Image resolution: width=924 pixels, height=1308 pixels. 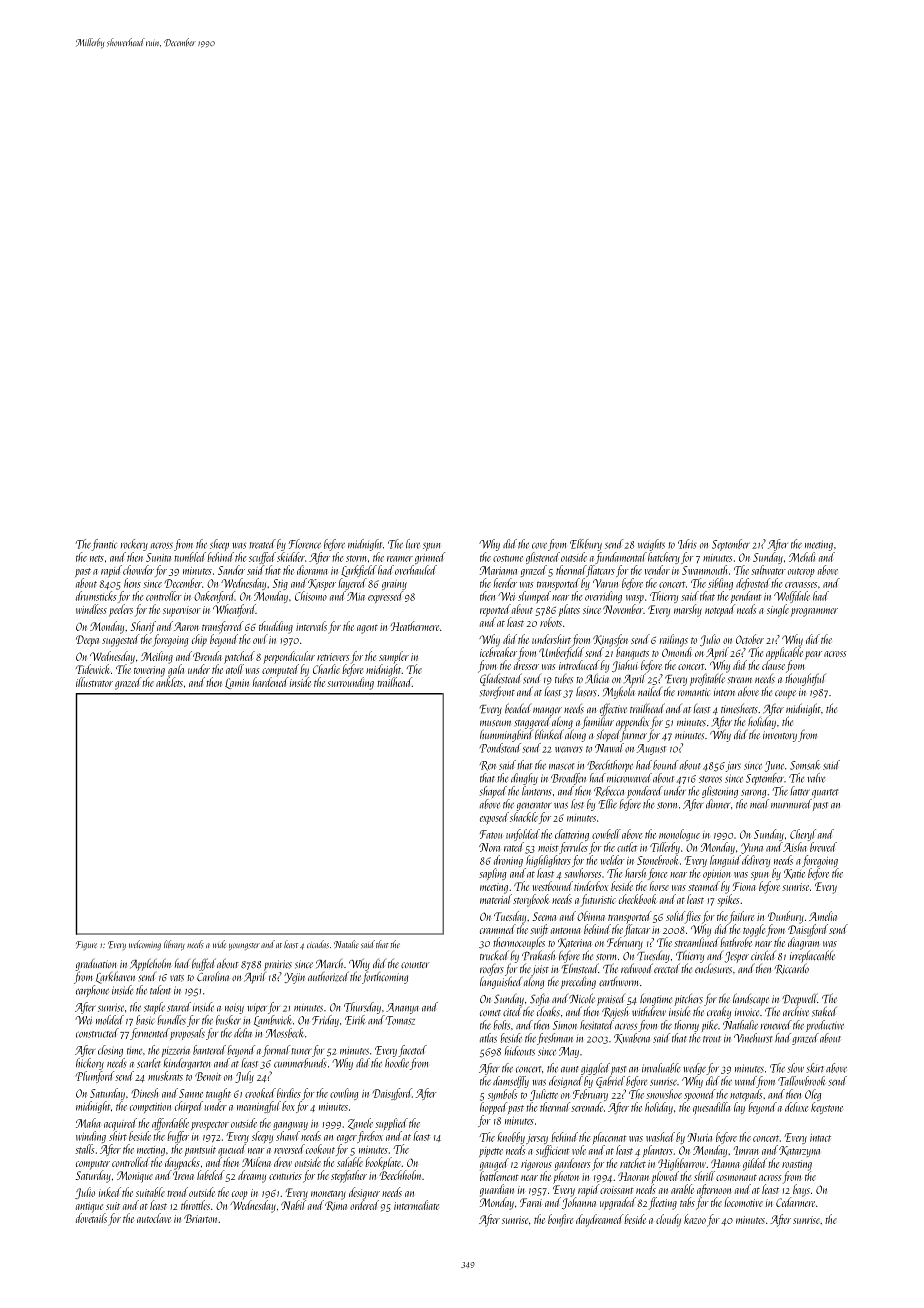 I want to click on Briarton, so click(x=201, y=1218).
